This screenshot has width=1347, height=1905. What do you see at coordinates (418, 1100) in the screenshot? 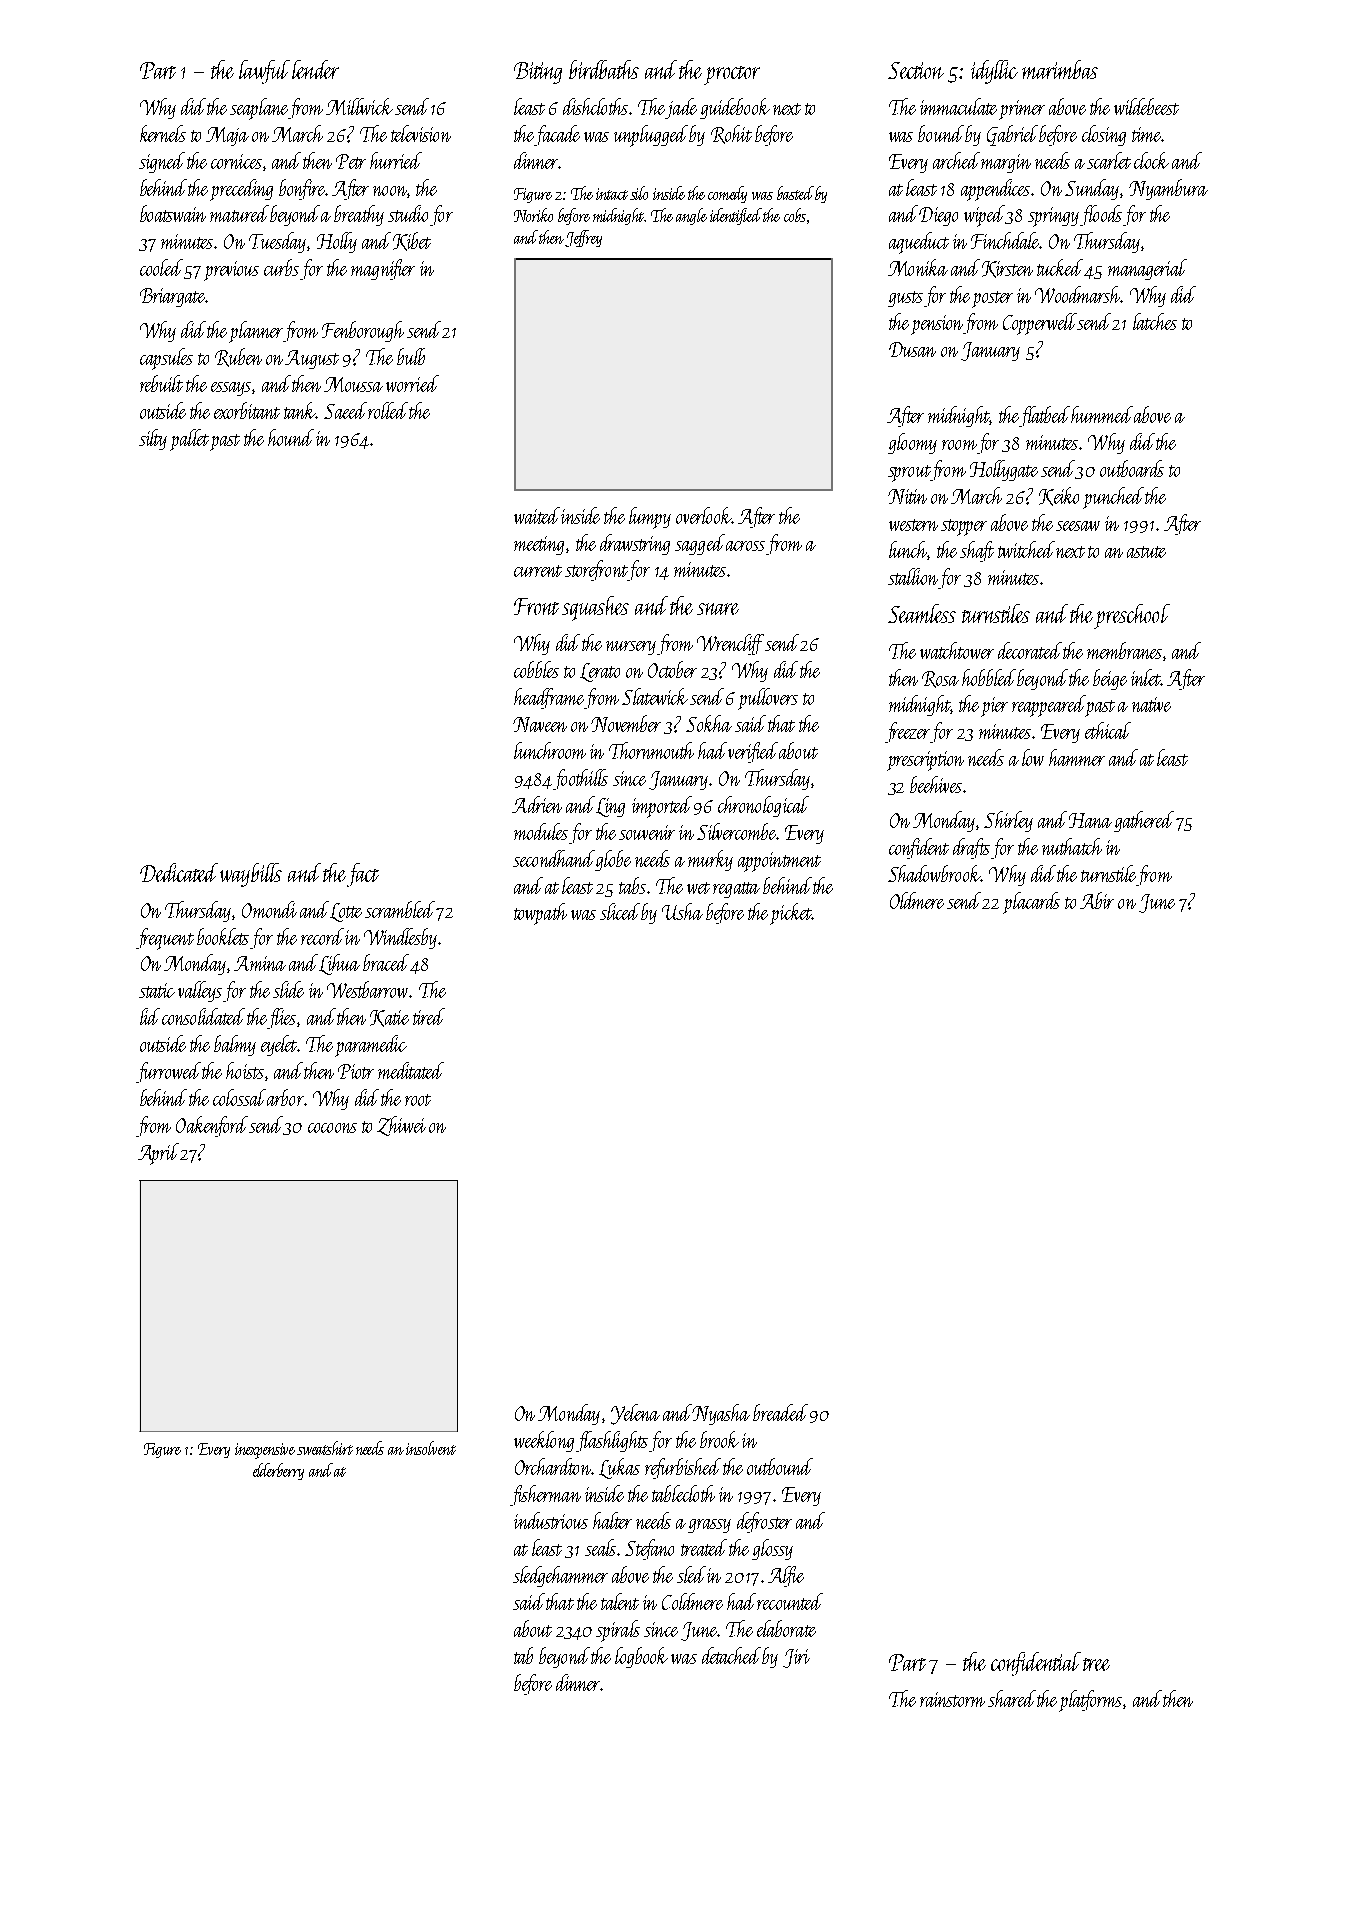
I see `root` at bounding box center [418, 1100].
